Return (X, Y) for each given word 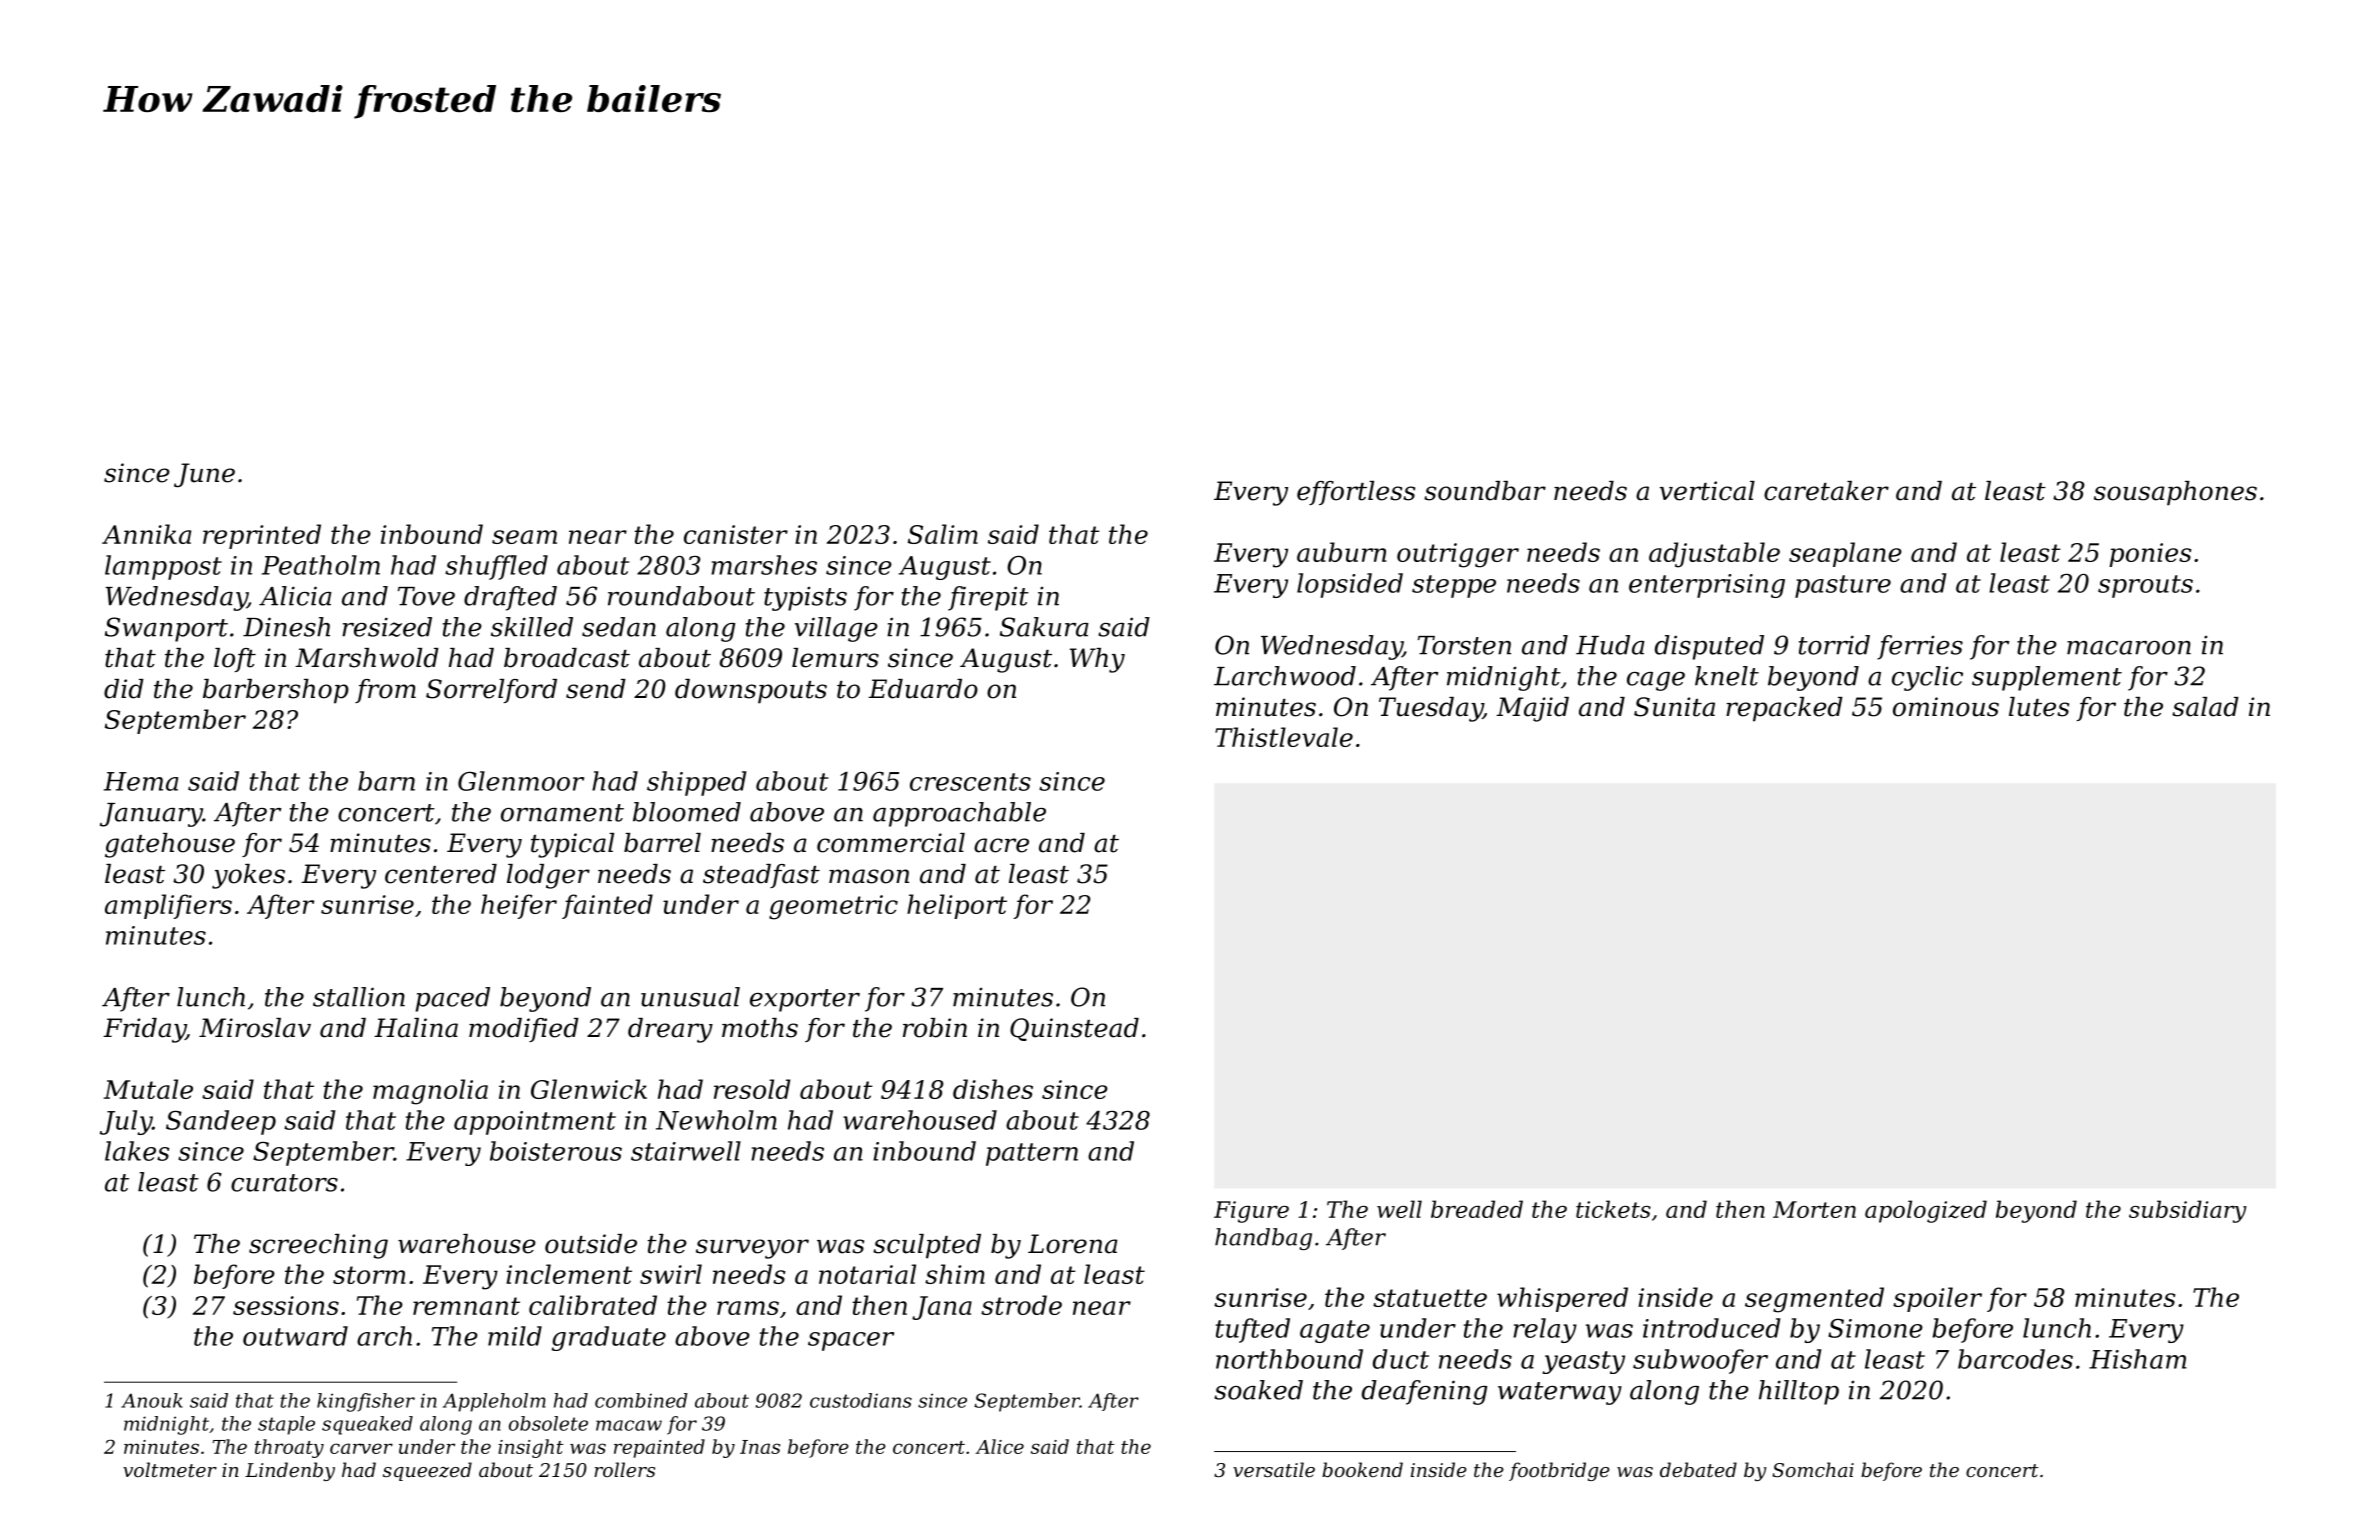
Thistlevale (1284, 737)
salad (2205, 707)
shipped (696, 783)
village (836, 629)
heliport (957, 906)
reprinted (262, 536)
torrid (1834, 645)
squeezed (427, 1471)
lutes (2039, 707)
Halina (416, 1028)
